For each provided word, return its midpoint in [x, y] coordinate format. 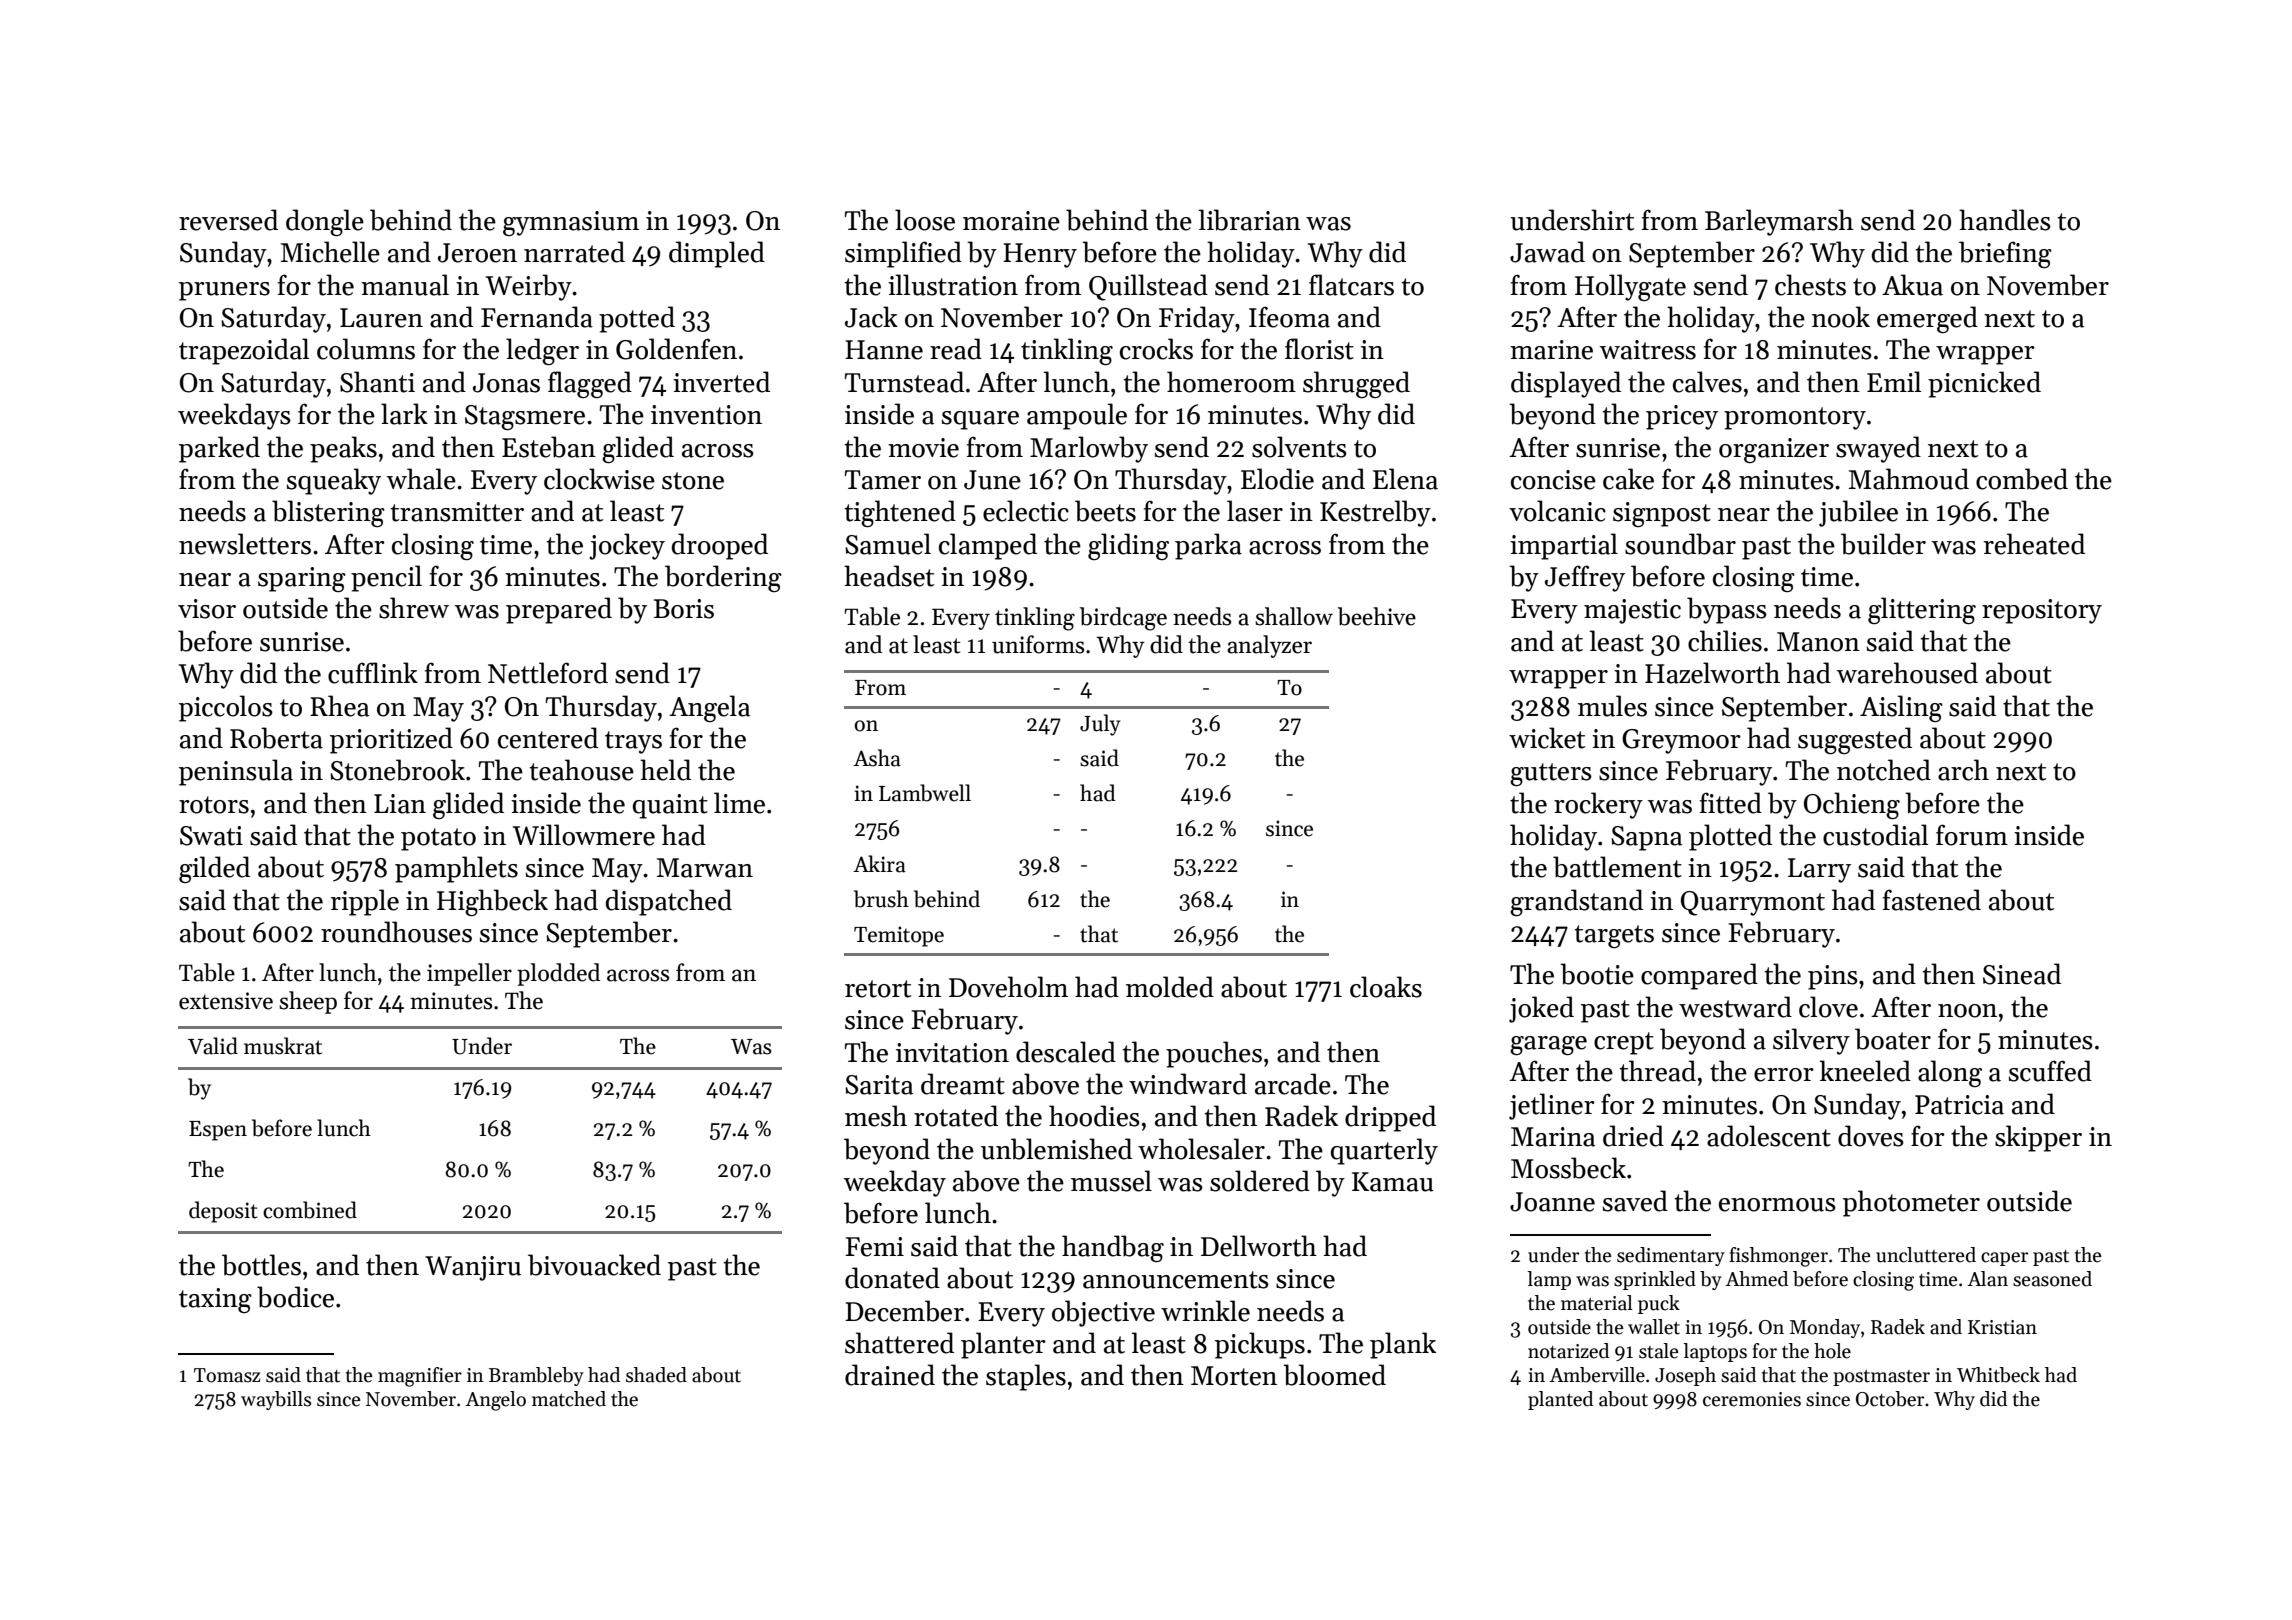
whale [421, 479]
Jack [871, 317]
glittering [1922, 610]
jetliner [1552, 1106]
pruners [224, 291]
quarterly [1384, 1151]
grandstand [1576, 902]
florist [1319, 349]
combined [310, 1210]
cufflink [373, 673]
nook [1841, 317]
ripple [365, 902]
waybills [276, 1400]
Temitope [899, 936]
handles [2005, 220]
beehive [1377, 616]
